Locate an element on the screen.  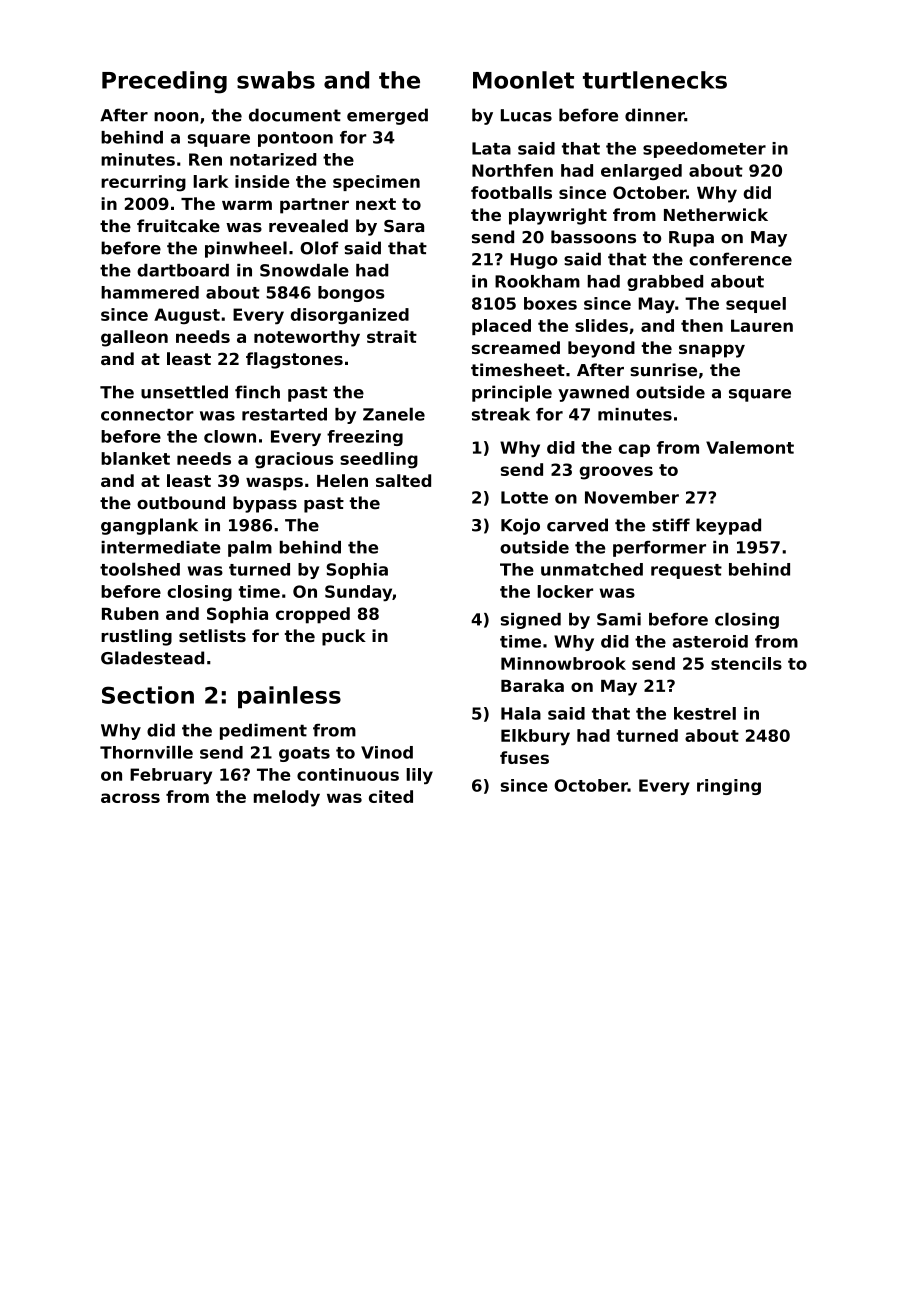
streak is located at coordinates (501, 414).
